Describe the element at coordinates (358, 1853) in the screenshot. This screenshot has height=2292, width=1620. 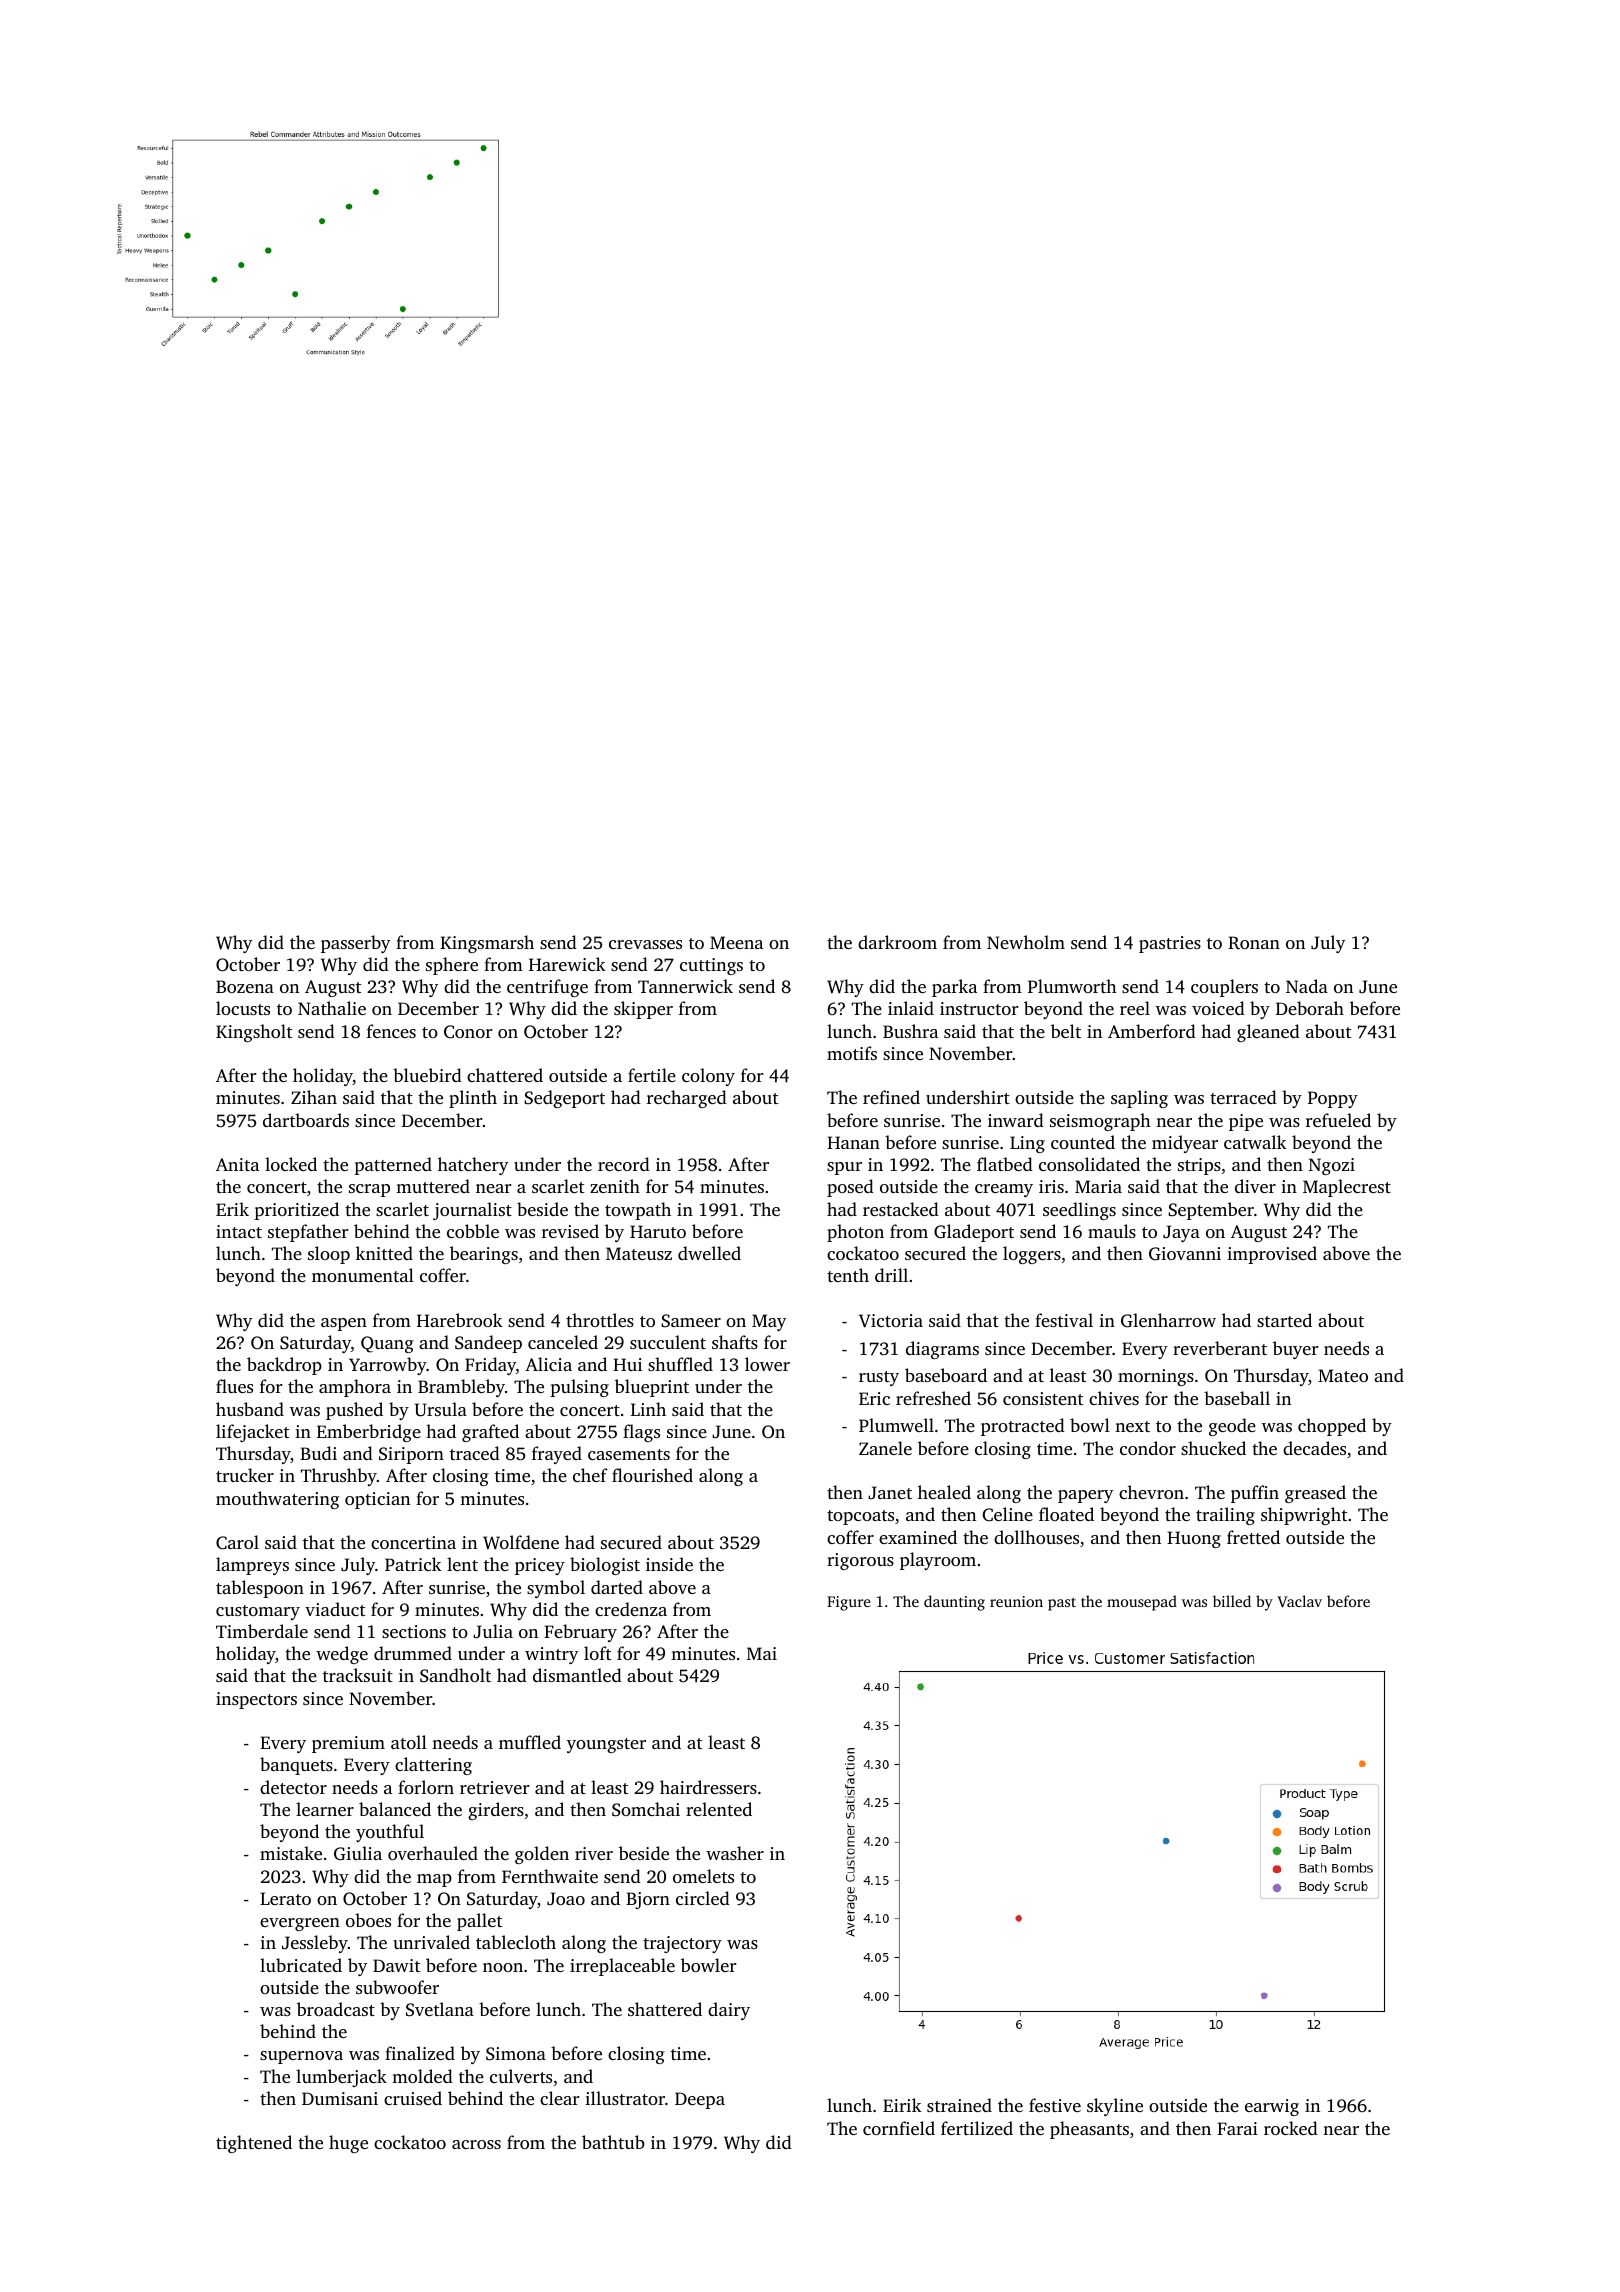
I see `Giulia` at that location.
